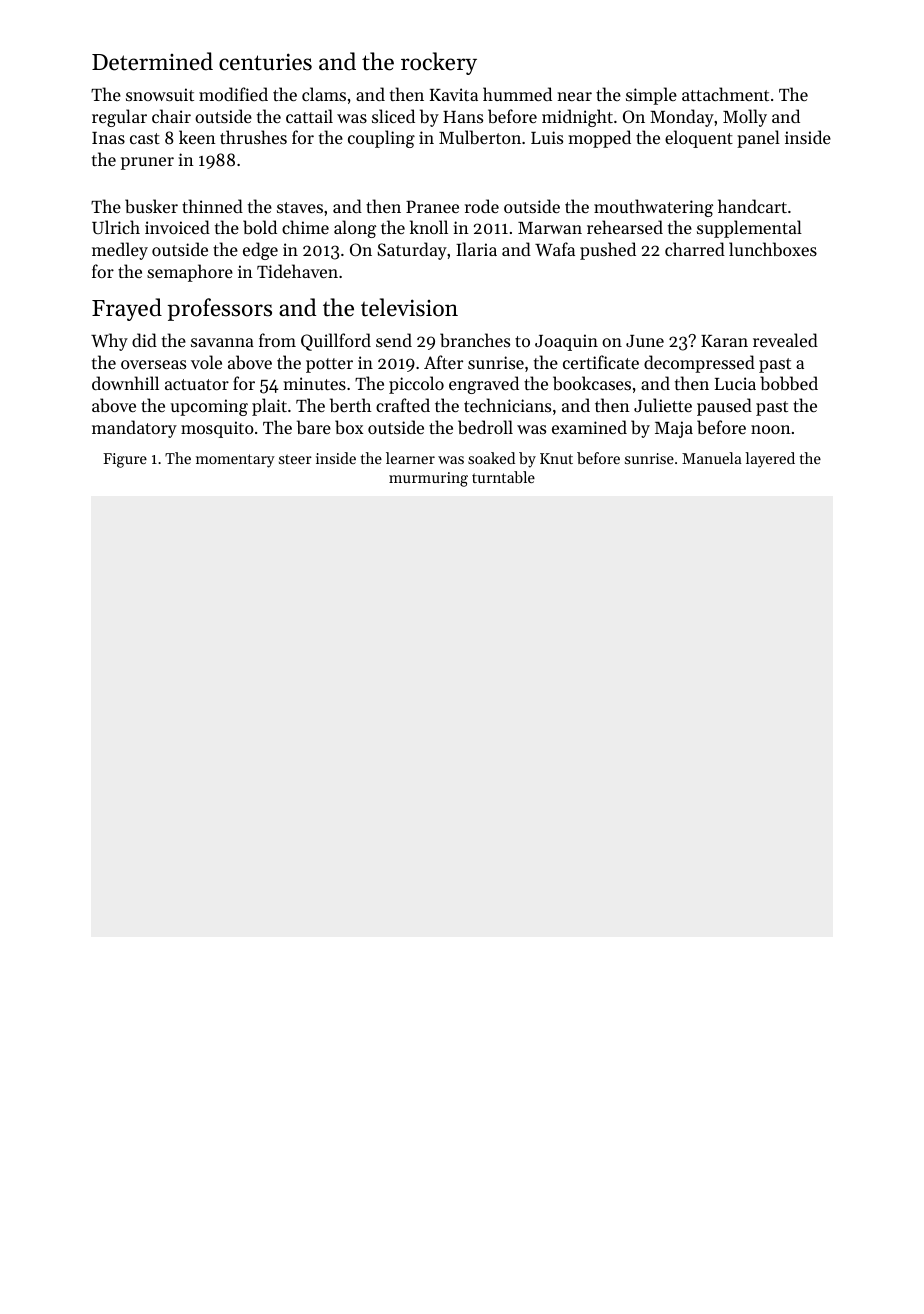 This document has width=924, height=1314. I want to click on staves, so click(300, 207).
